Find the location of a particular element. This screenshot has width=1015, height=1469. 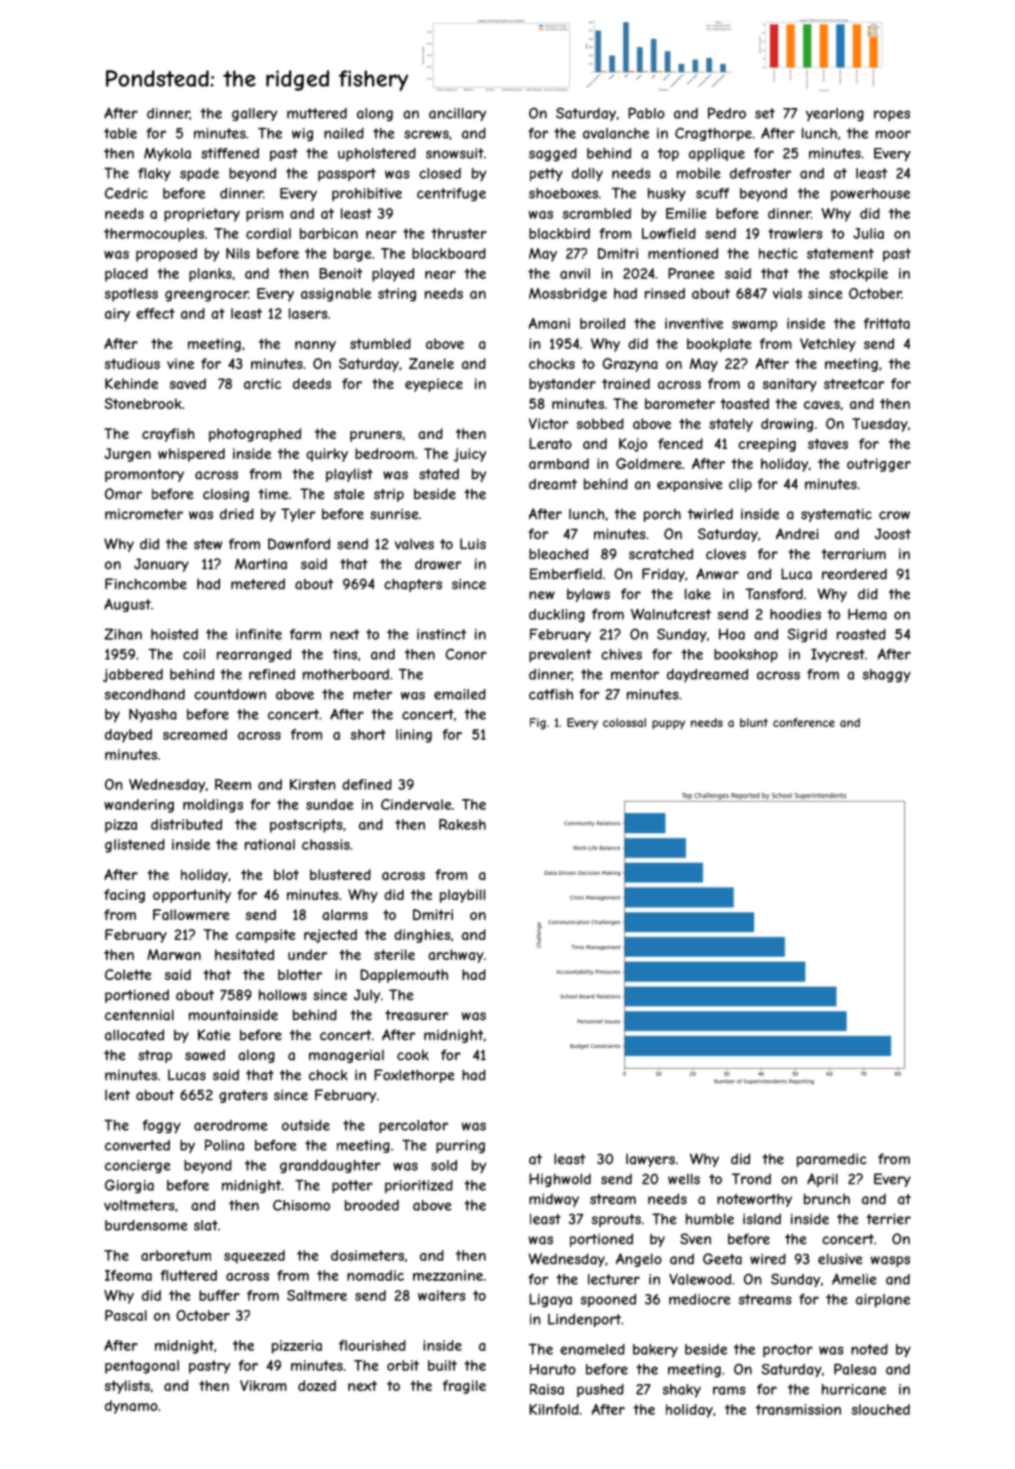

lawyers is located at coordinates (650, 1160).
